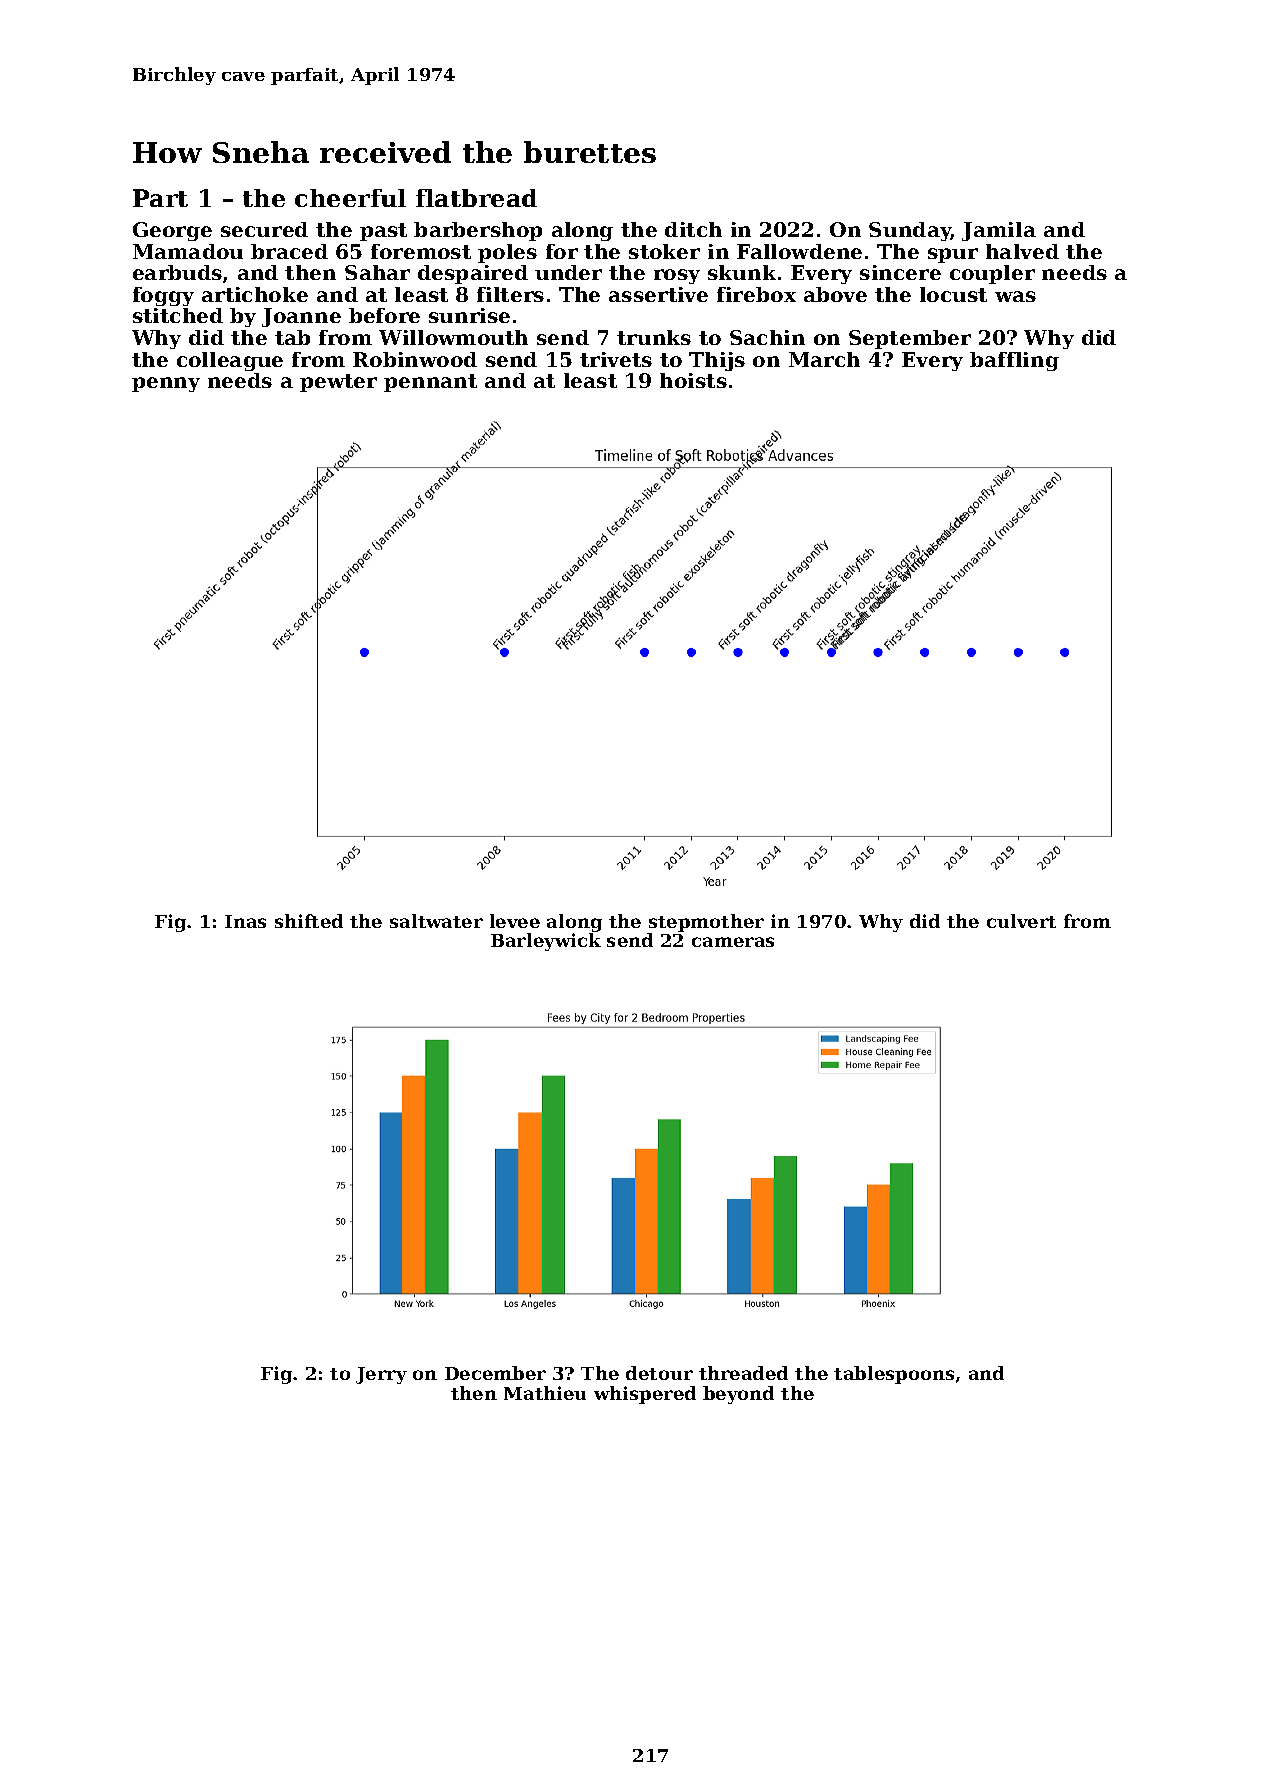  What do you see at coordinates (381, 1375) in the document?
I see `Jerry` at bounding box center [381, 1375].
